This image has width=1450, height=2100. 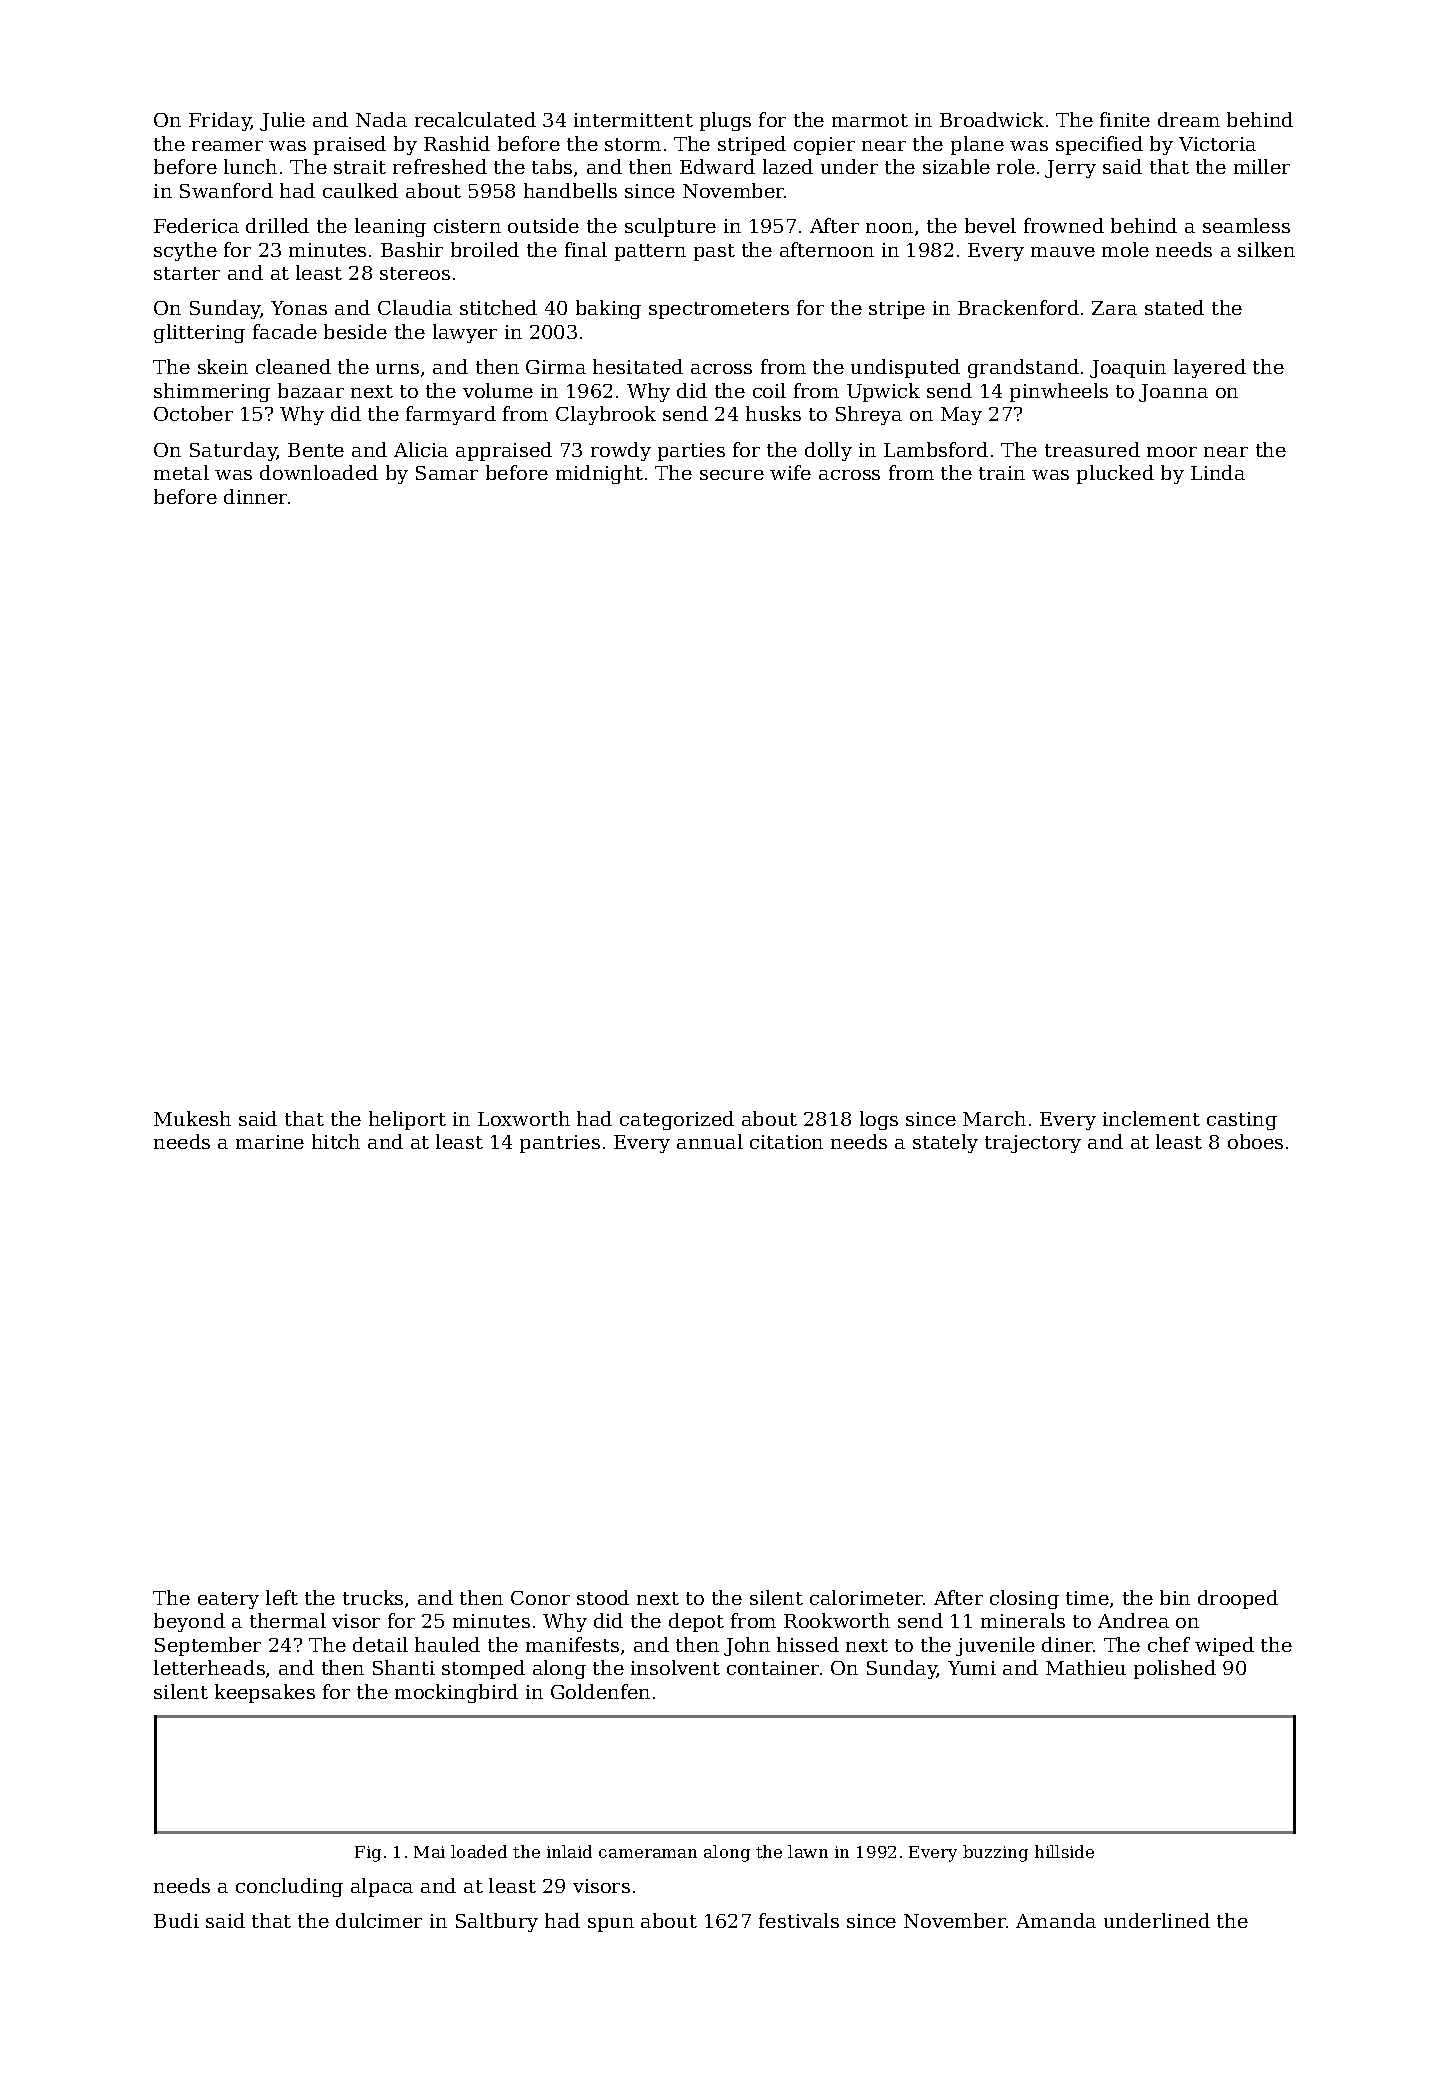 I want to click on calorimeter, so click(x=867, y=1597).
